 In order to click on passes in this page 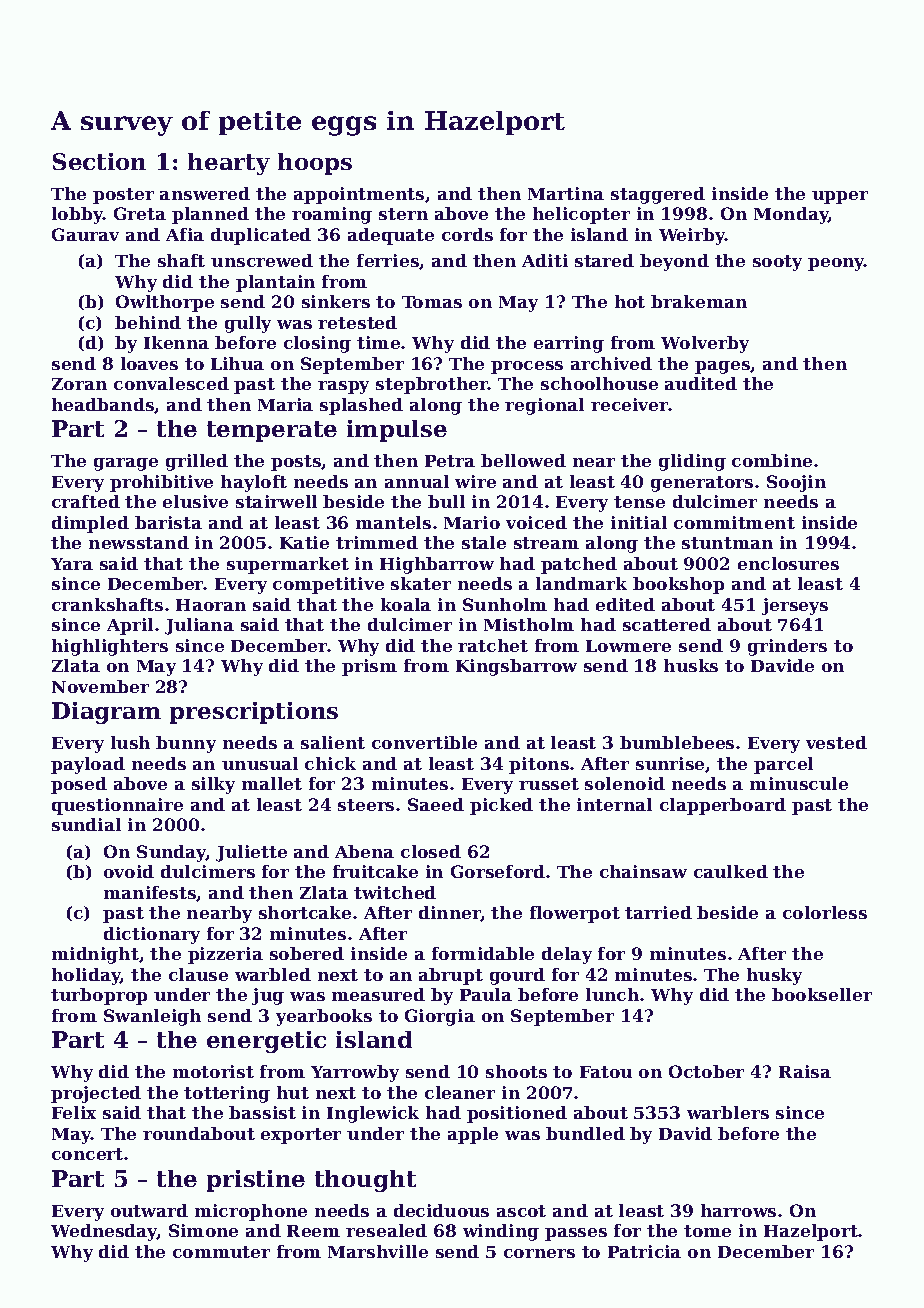, I will do `click(576, 1234)`.
